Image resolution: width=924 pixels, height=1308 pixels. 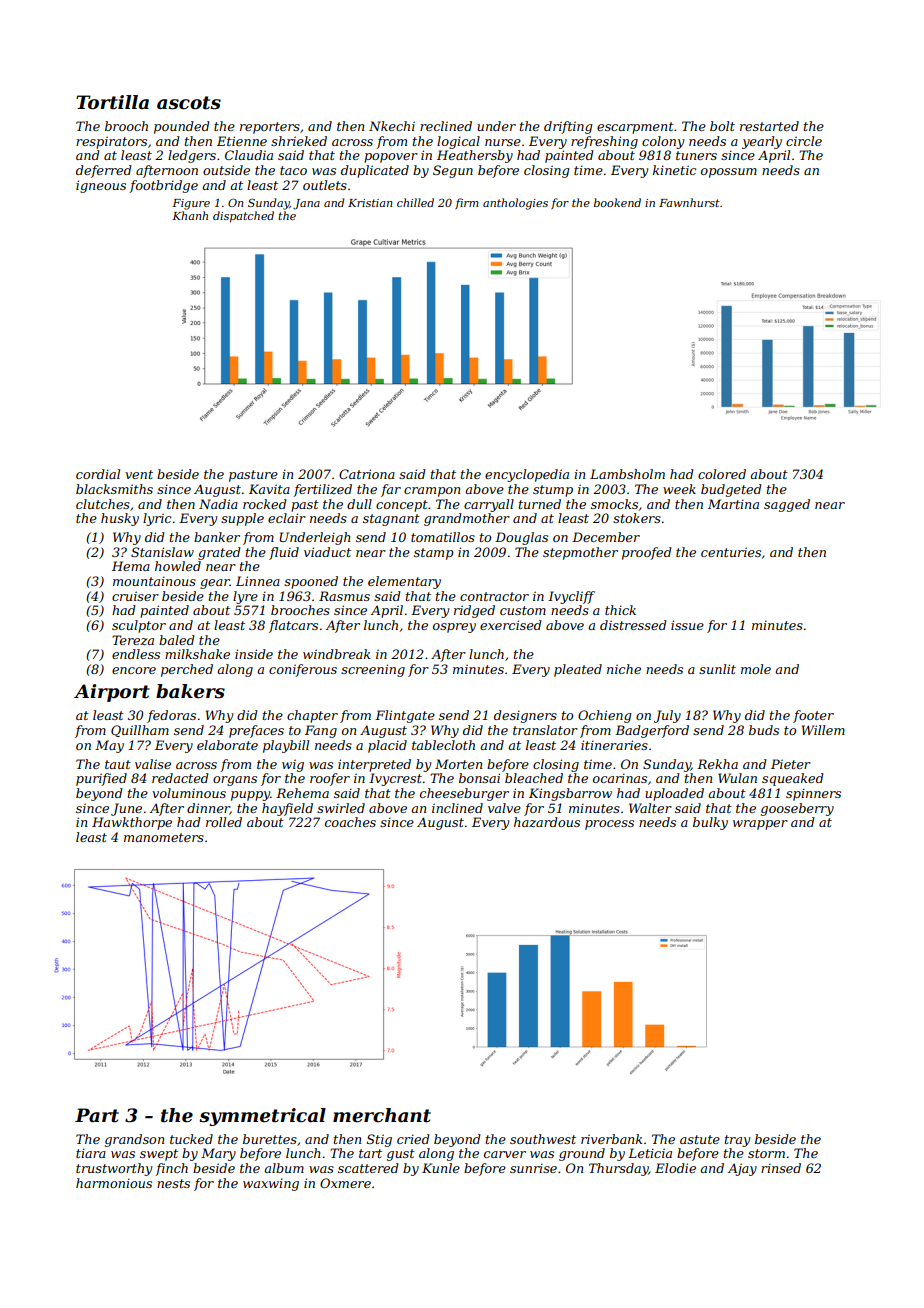 I want to click on screening, so click(x=373, y=670).
